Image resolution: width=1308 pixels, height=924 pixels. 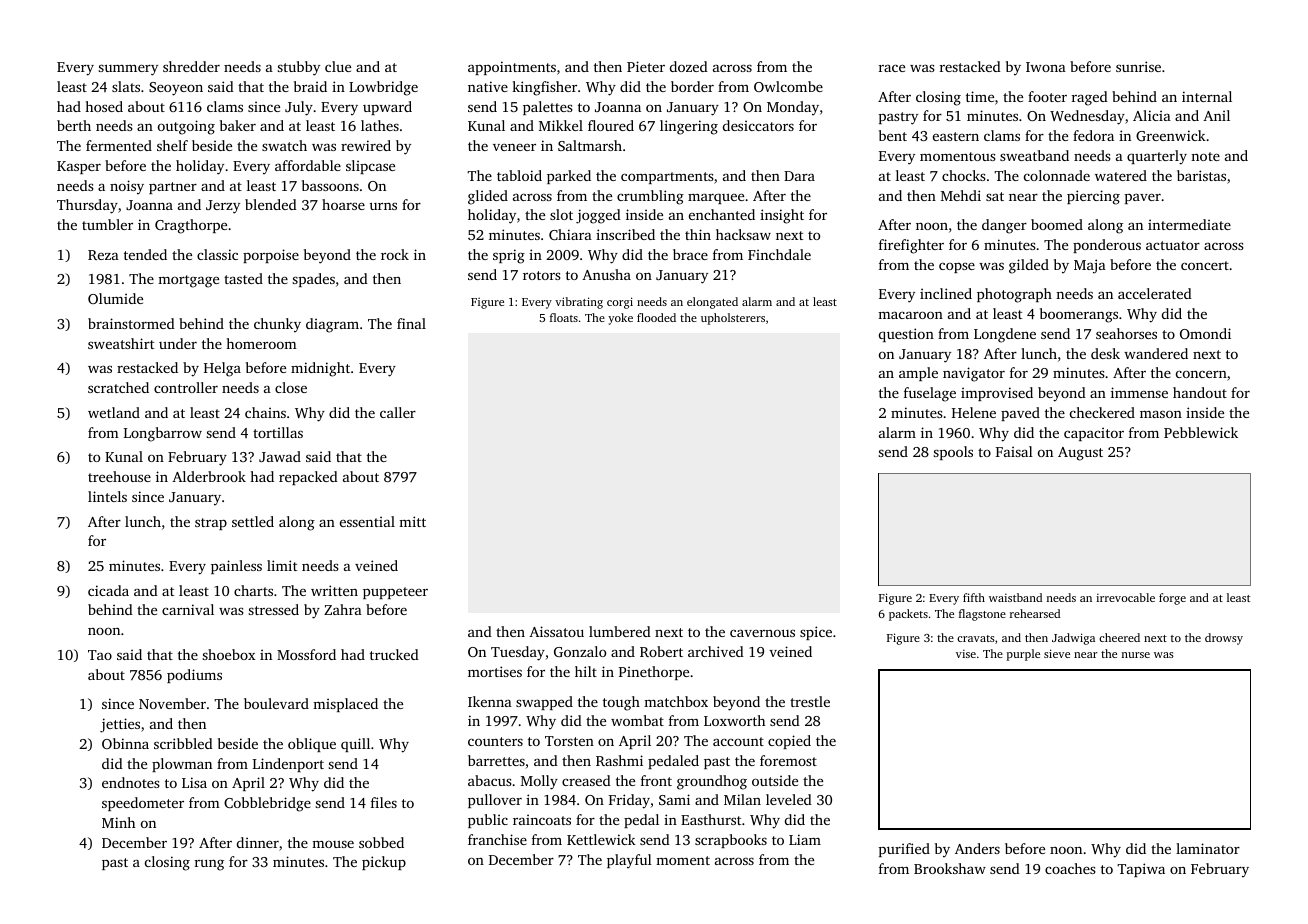 I want to click on enchanted, so click(x=722, y=214).
